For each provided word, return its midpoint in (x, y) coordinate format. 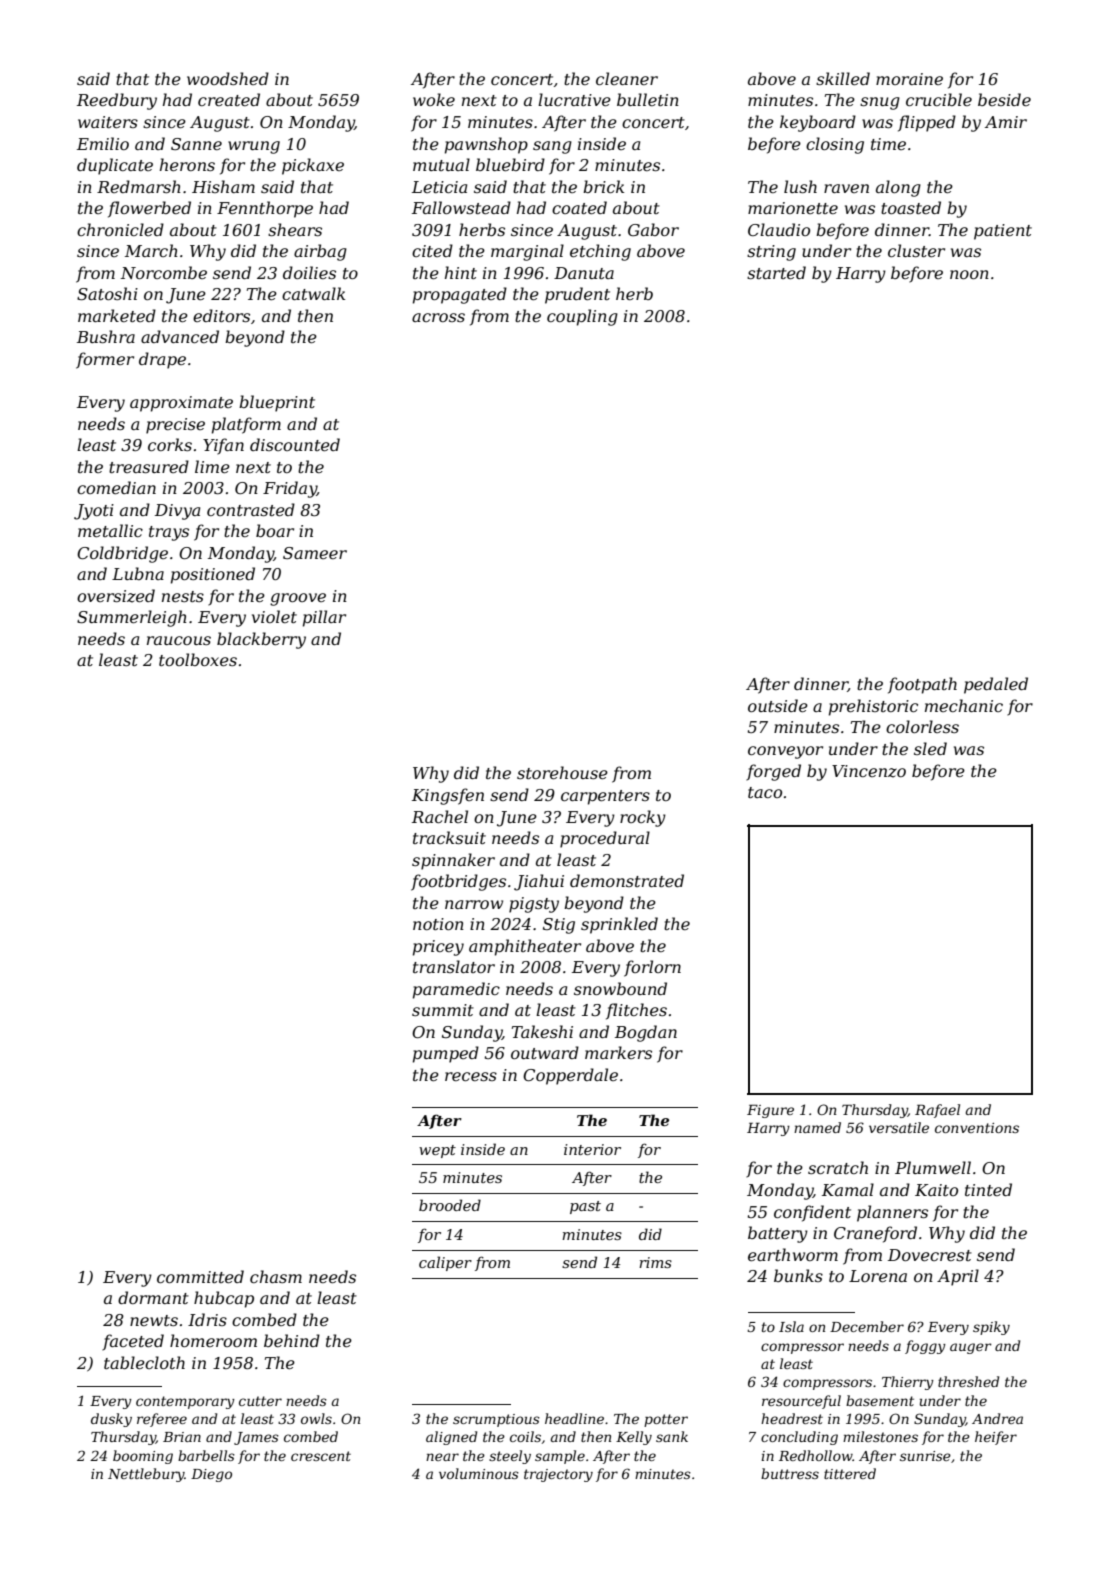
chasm (276, 1276)
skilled (843, 78)
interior (592, 1149)
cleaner (627, 78)
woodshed (228, 78)
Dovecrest (930, 1255)
